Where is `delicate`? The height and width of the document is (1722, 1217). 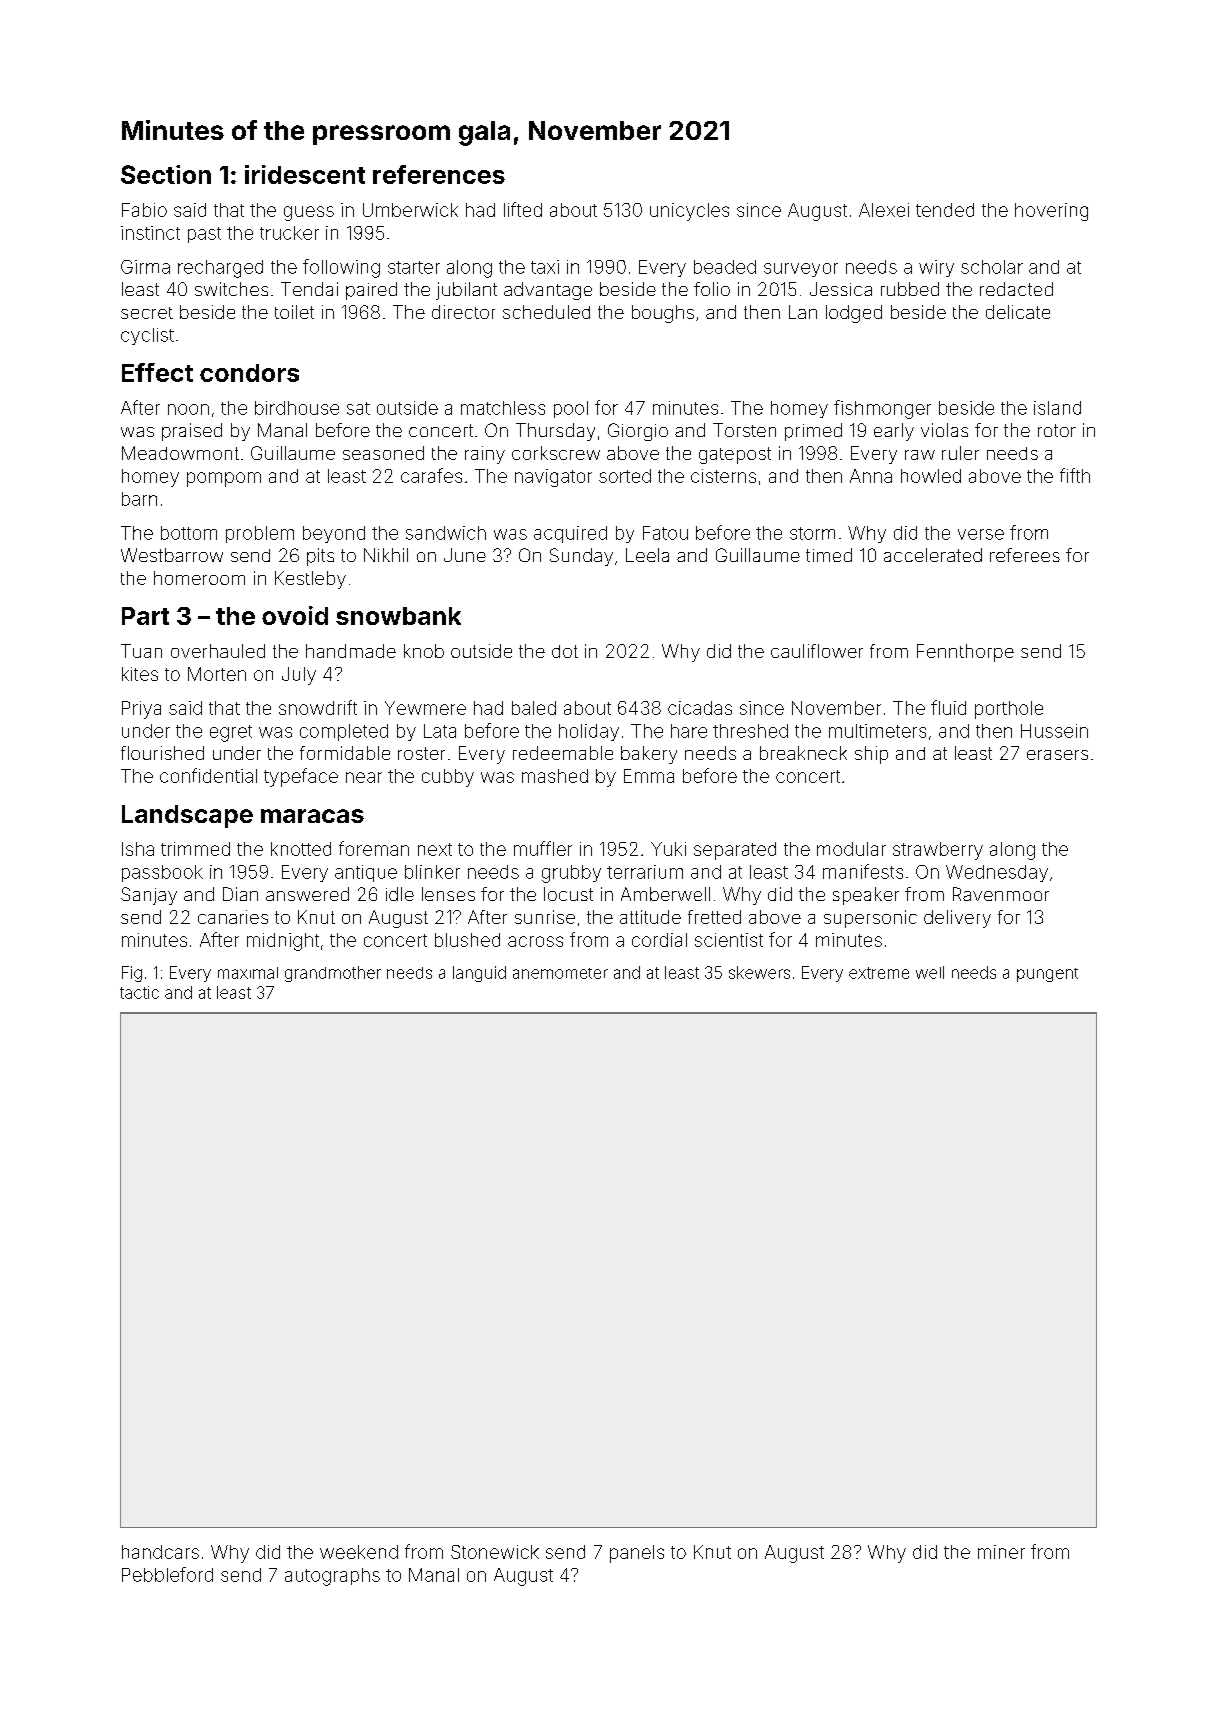
delicate is located at coordinates (1018, 312).
